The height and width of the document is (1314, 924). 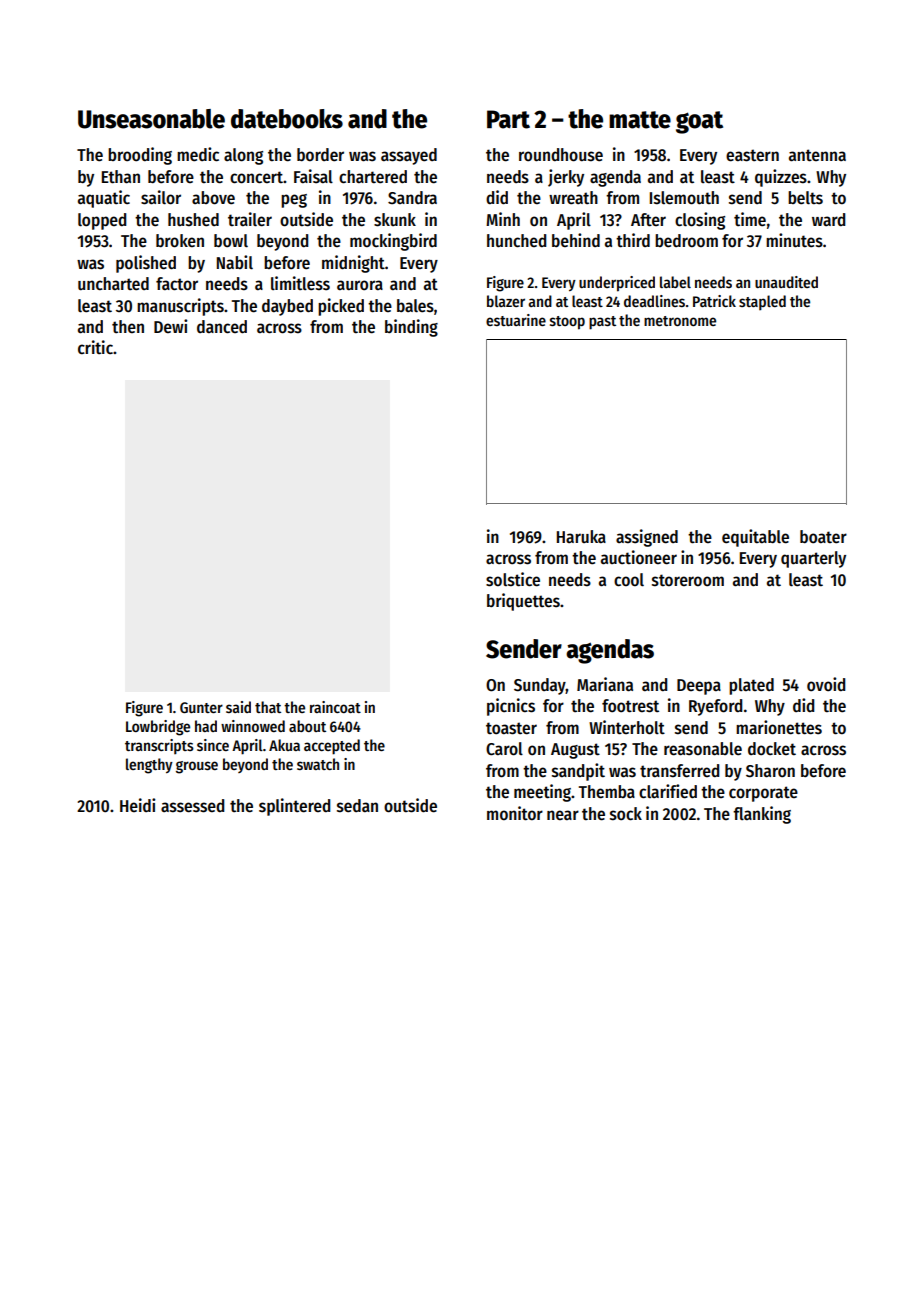 I want to click on grouse, so click(x=197, y=767).
